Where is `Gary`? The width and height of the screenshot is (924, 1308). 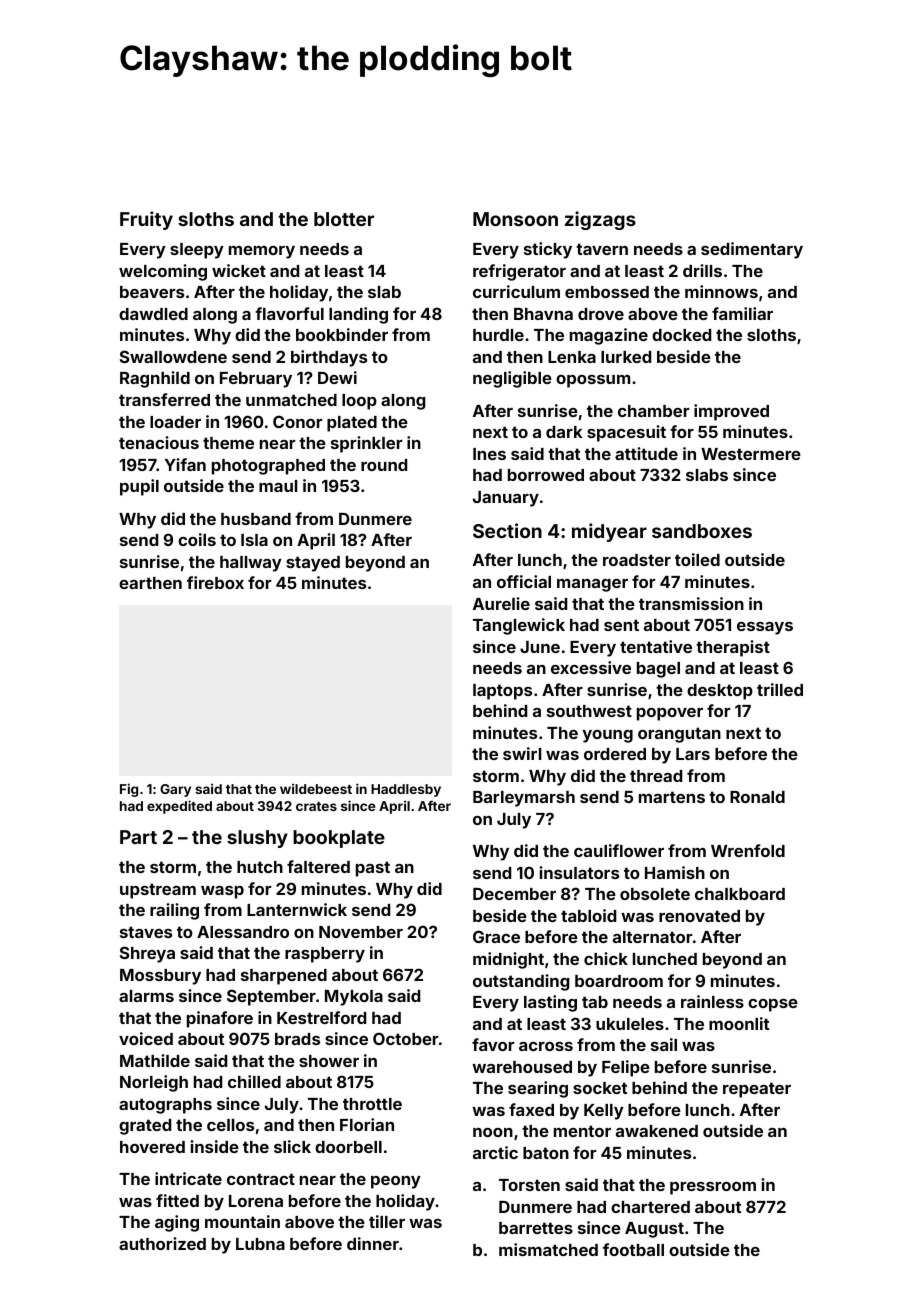
Gary is located at coordinates (175, 790).
